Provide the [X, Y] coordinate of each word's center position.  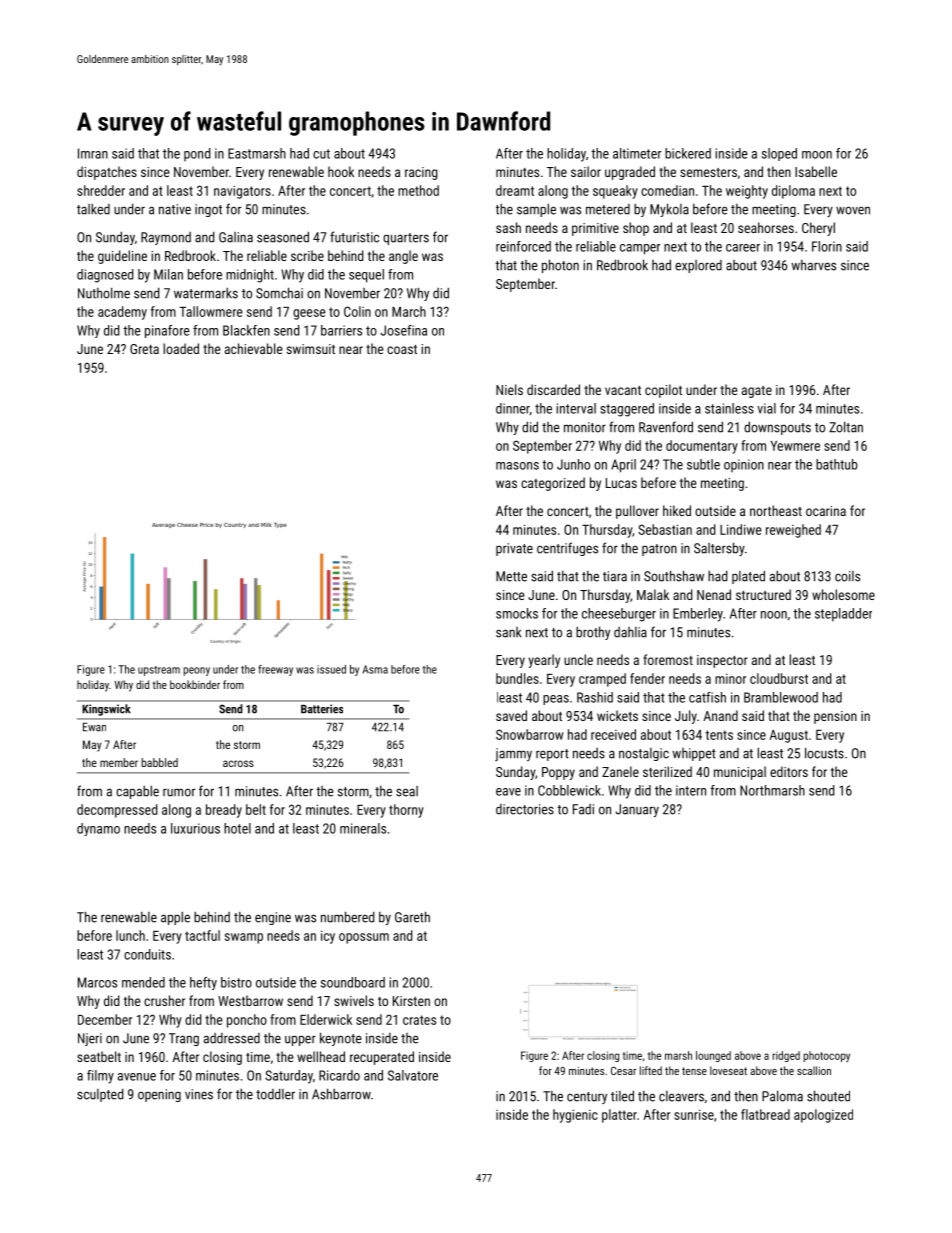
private [514, 549]
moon [817, 155]
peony [196, 671]
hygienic [575, 1116]
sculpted [100, 1095]
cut [321, 154]
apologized [823, 1116]
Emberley [698, 615]
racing [421, 173]
